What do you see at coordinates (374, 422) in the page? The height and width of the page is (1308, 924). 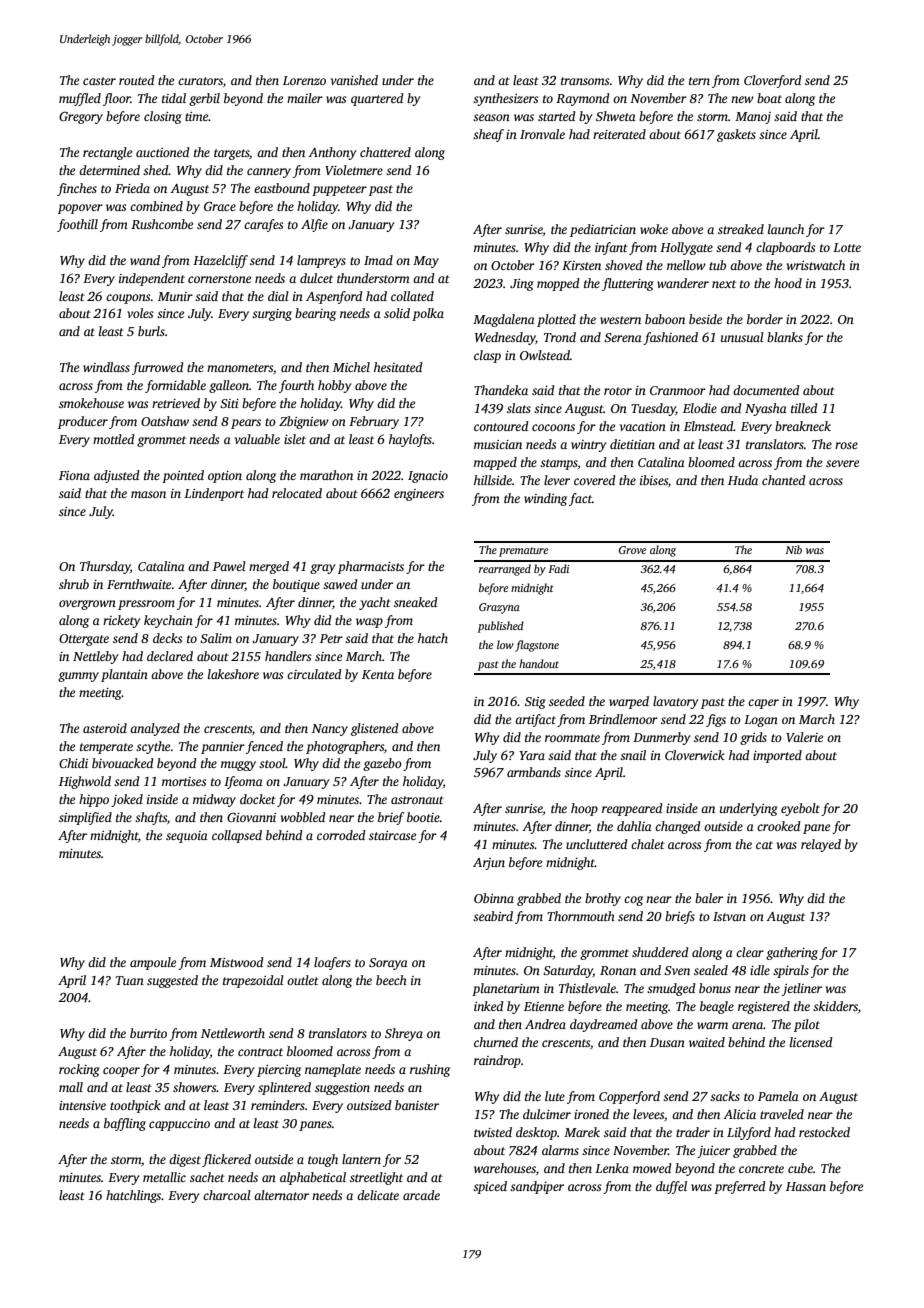 I see `February` at bounding box center [374, 422].
